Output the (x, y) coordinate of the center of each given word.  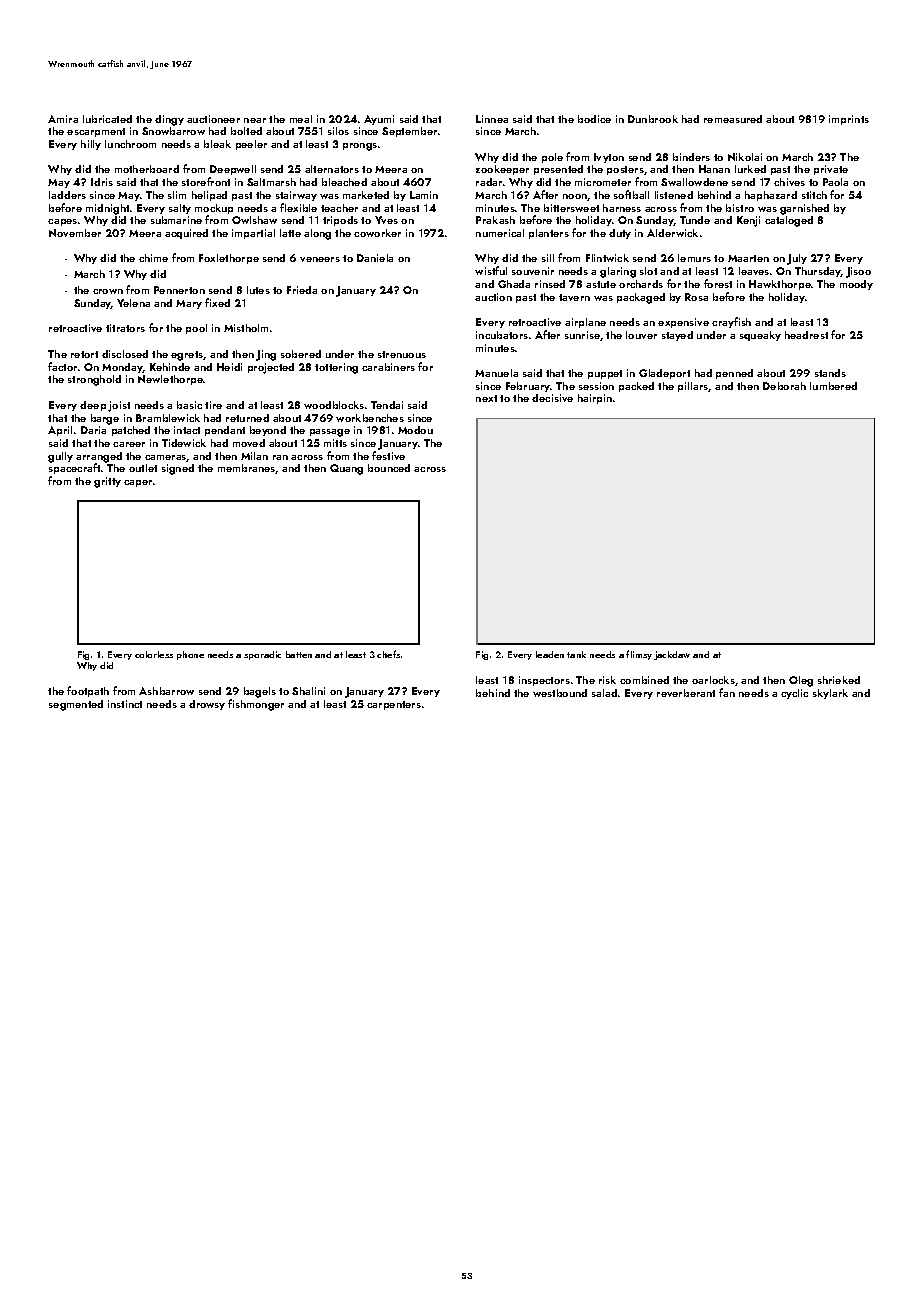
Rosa (696, 297)
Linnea (492, 119)
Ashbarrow (166, 691)
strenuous (402, 354)
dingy (169, 120)
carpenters (394, 705)
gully (60, 457)
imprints (849, 120)
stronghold (94, 380)
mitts (335, 443)
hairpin (595, 399)
